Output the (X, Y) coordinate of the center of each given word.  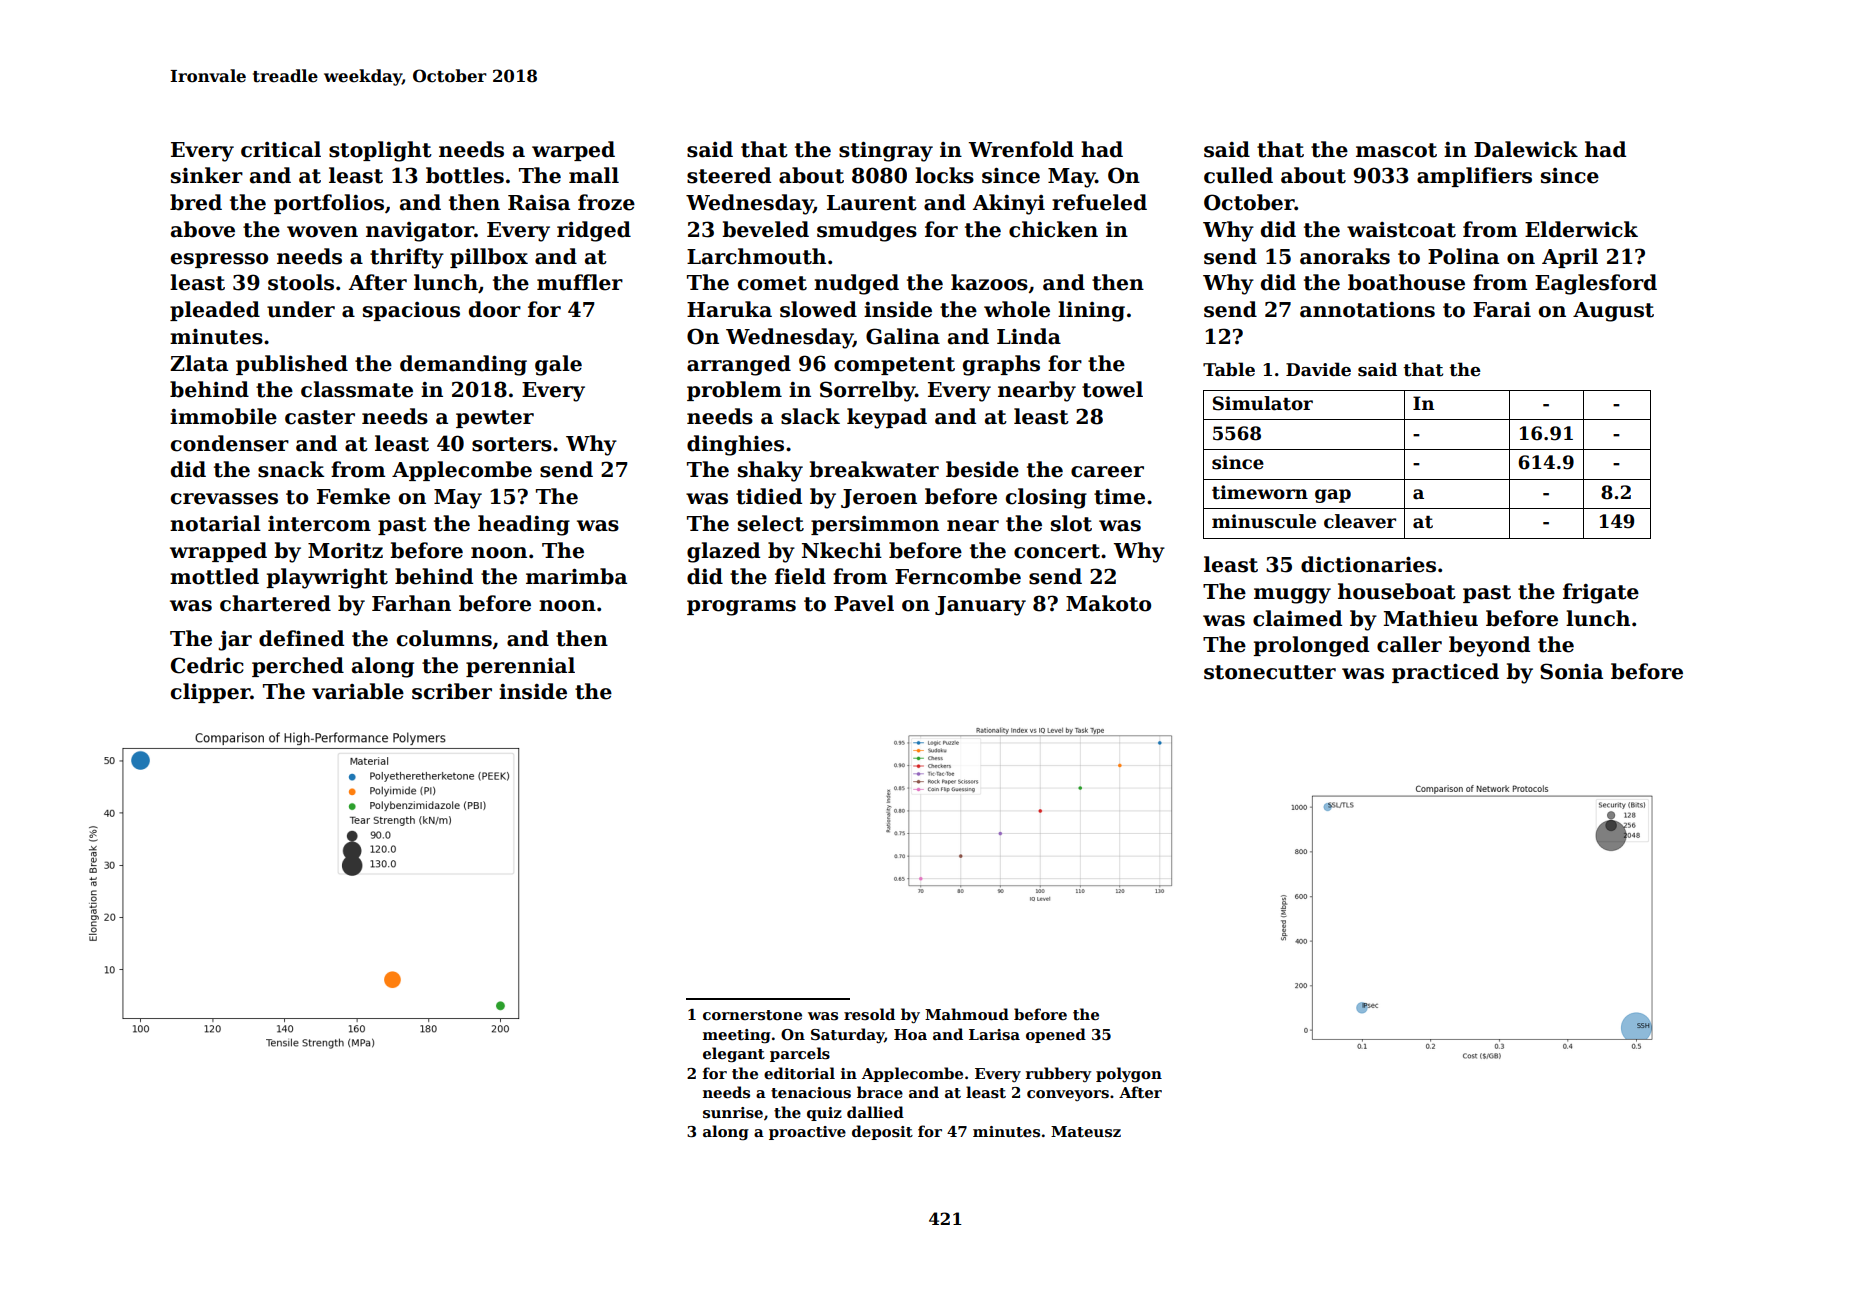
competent (894, 366)
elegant (734, 1055)
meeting (737, 1036)
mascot (1396, 150)
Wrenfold (1021, 149)
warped (573, 151)
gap (1333, 496)
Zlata (199, 363)
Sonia (1571, 671)
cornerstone (752, 1015)
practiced (1445, 673)
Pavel (864, 603)
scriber (452, 691)
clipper (210, 693)
